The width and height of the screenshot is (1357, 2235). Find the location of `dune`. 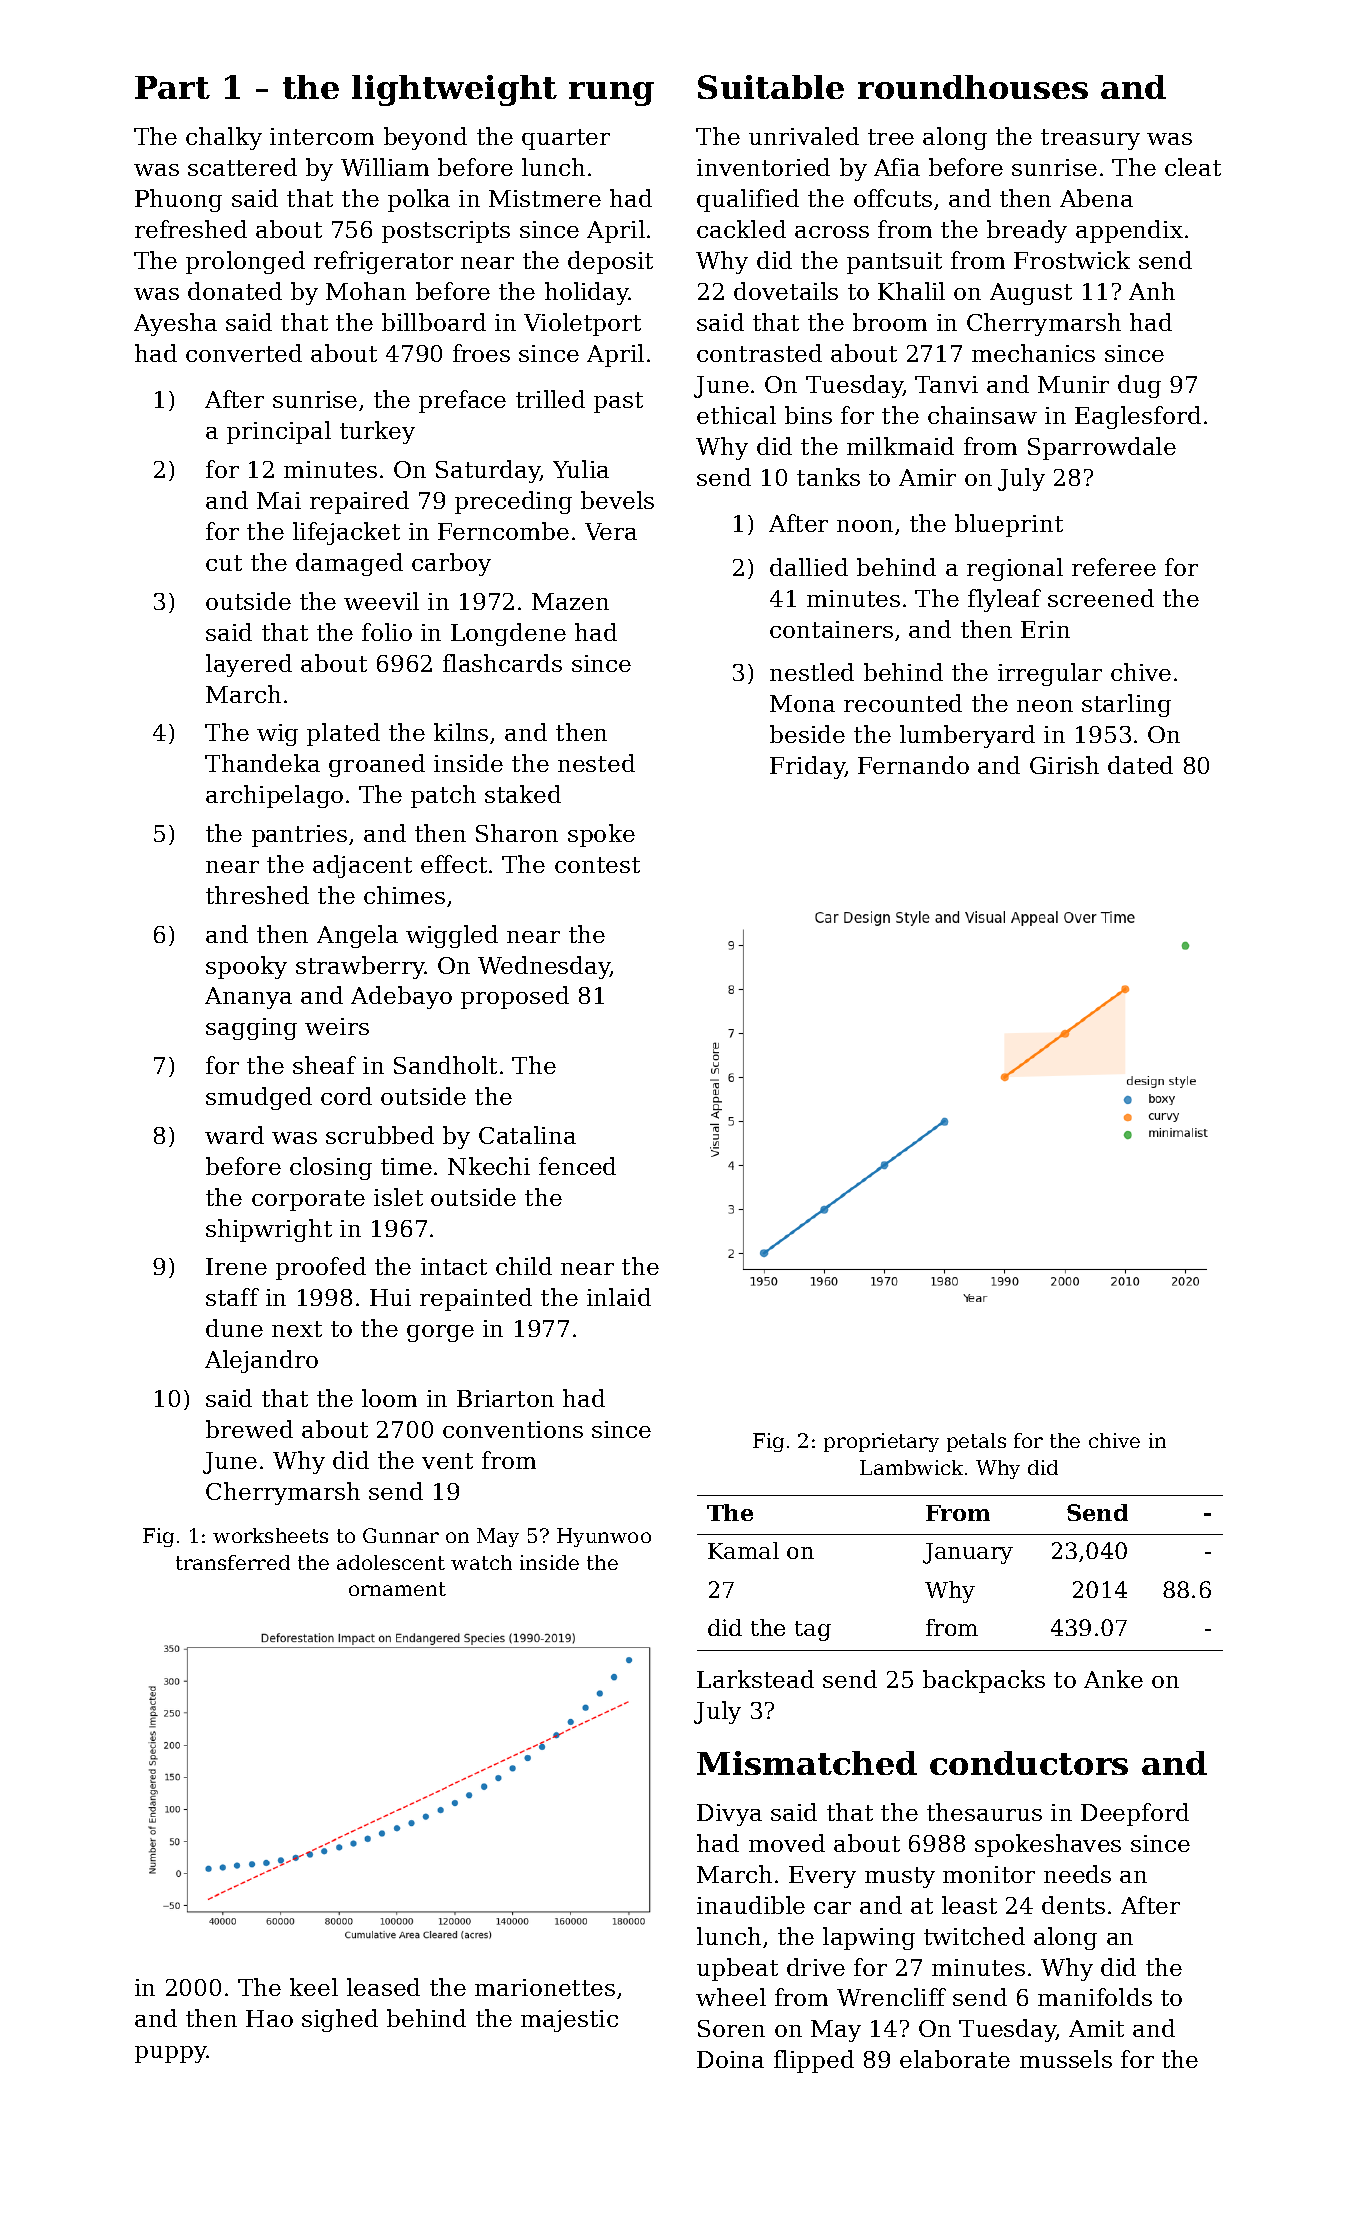

dune is located at coordinates (234, 1328).
